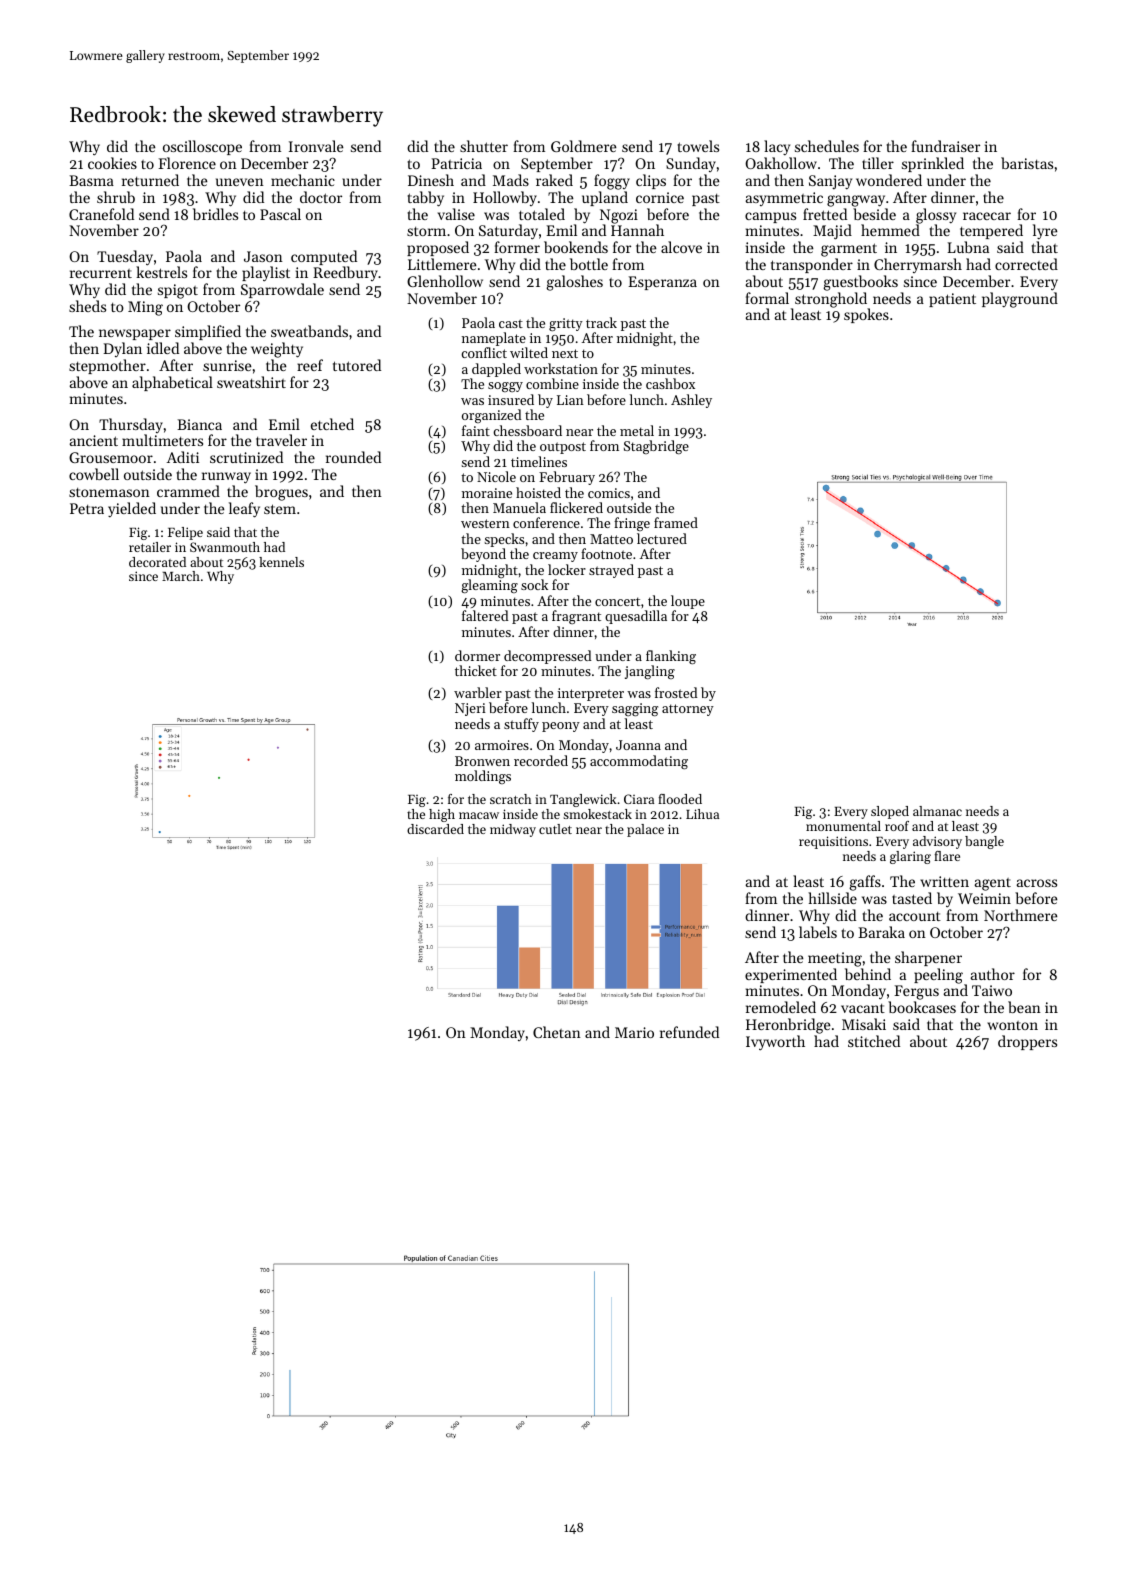 This screenshot has width=1127, height=1593. I want to click on mechanic, so click(303, 180).
